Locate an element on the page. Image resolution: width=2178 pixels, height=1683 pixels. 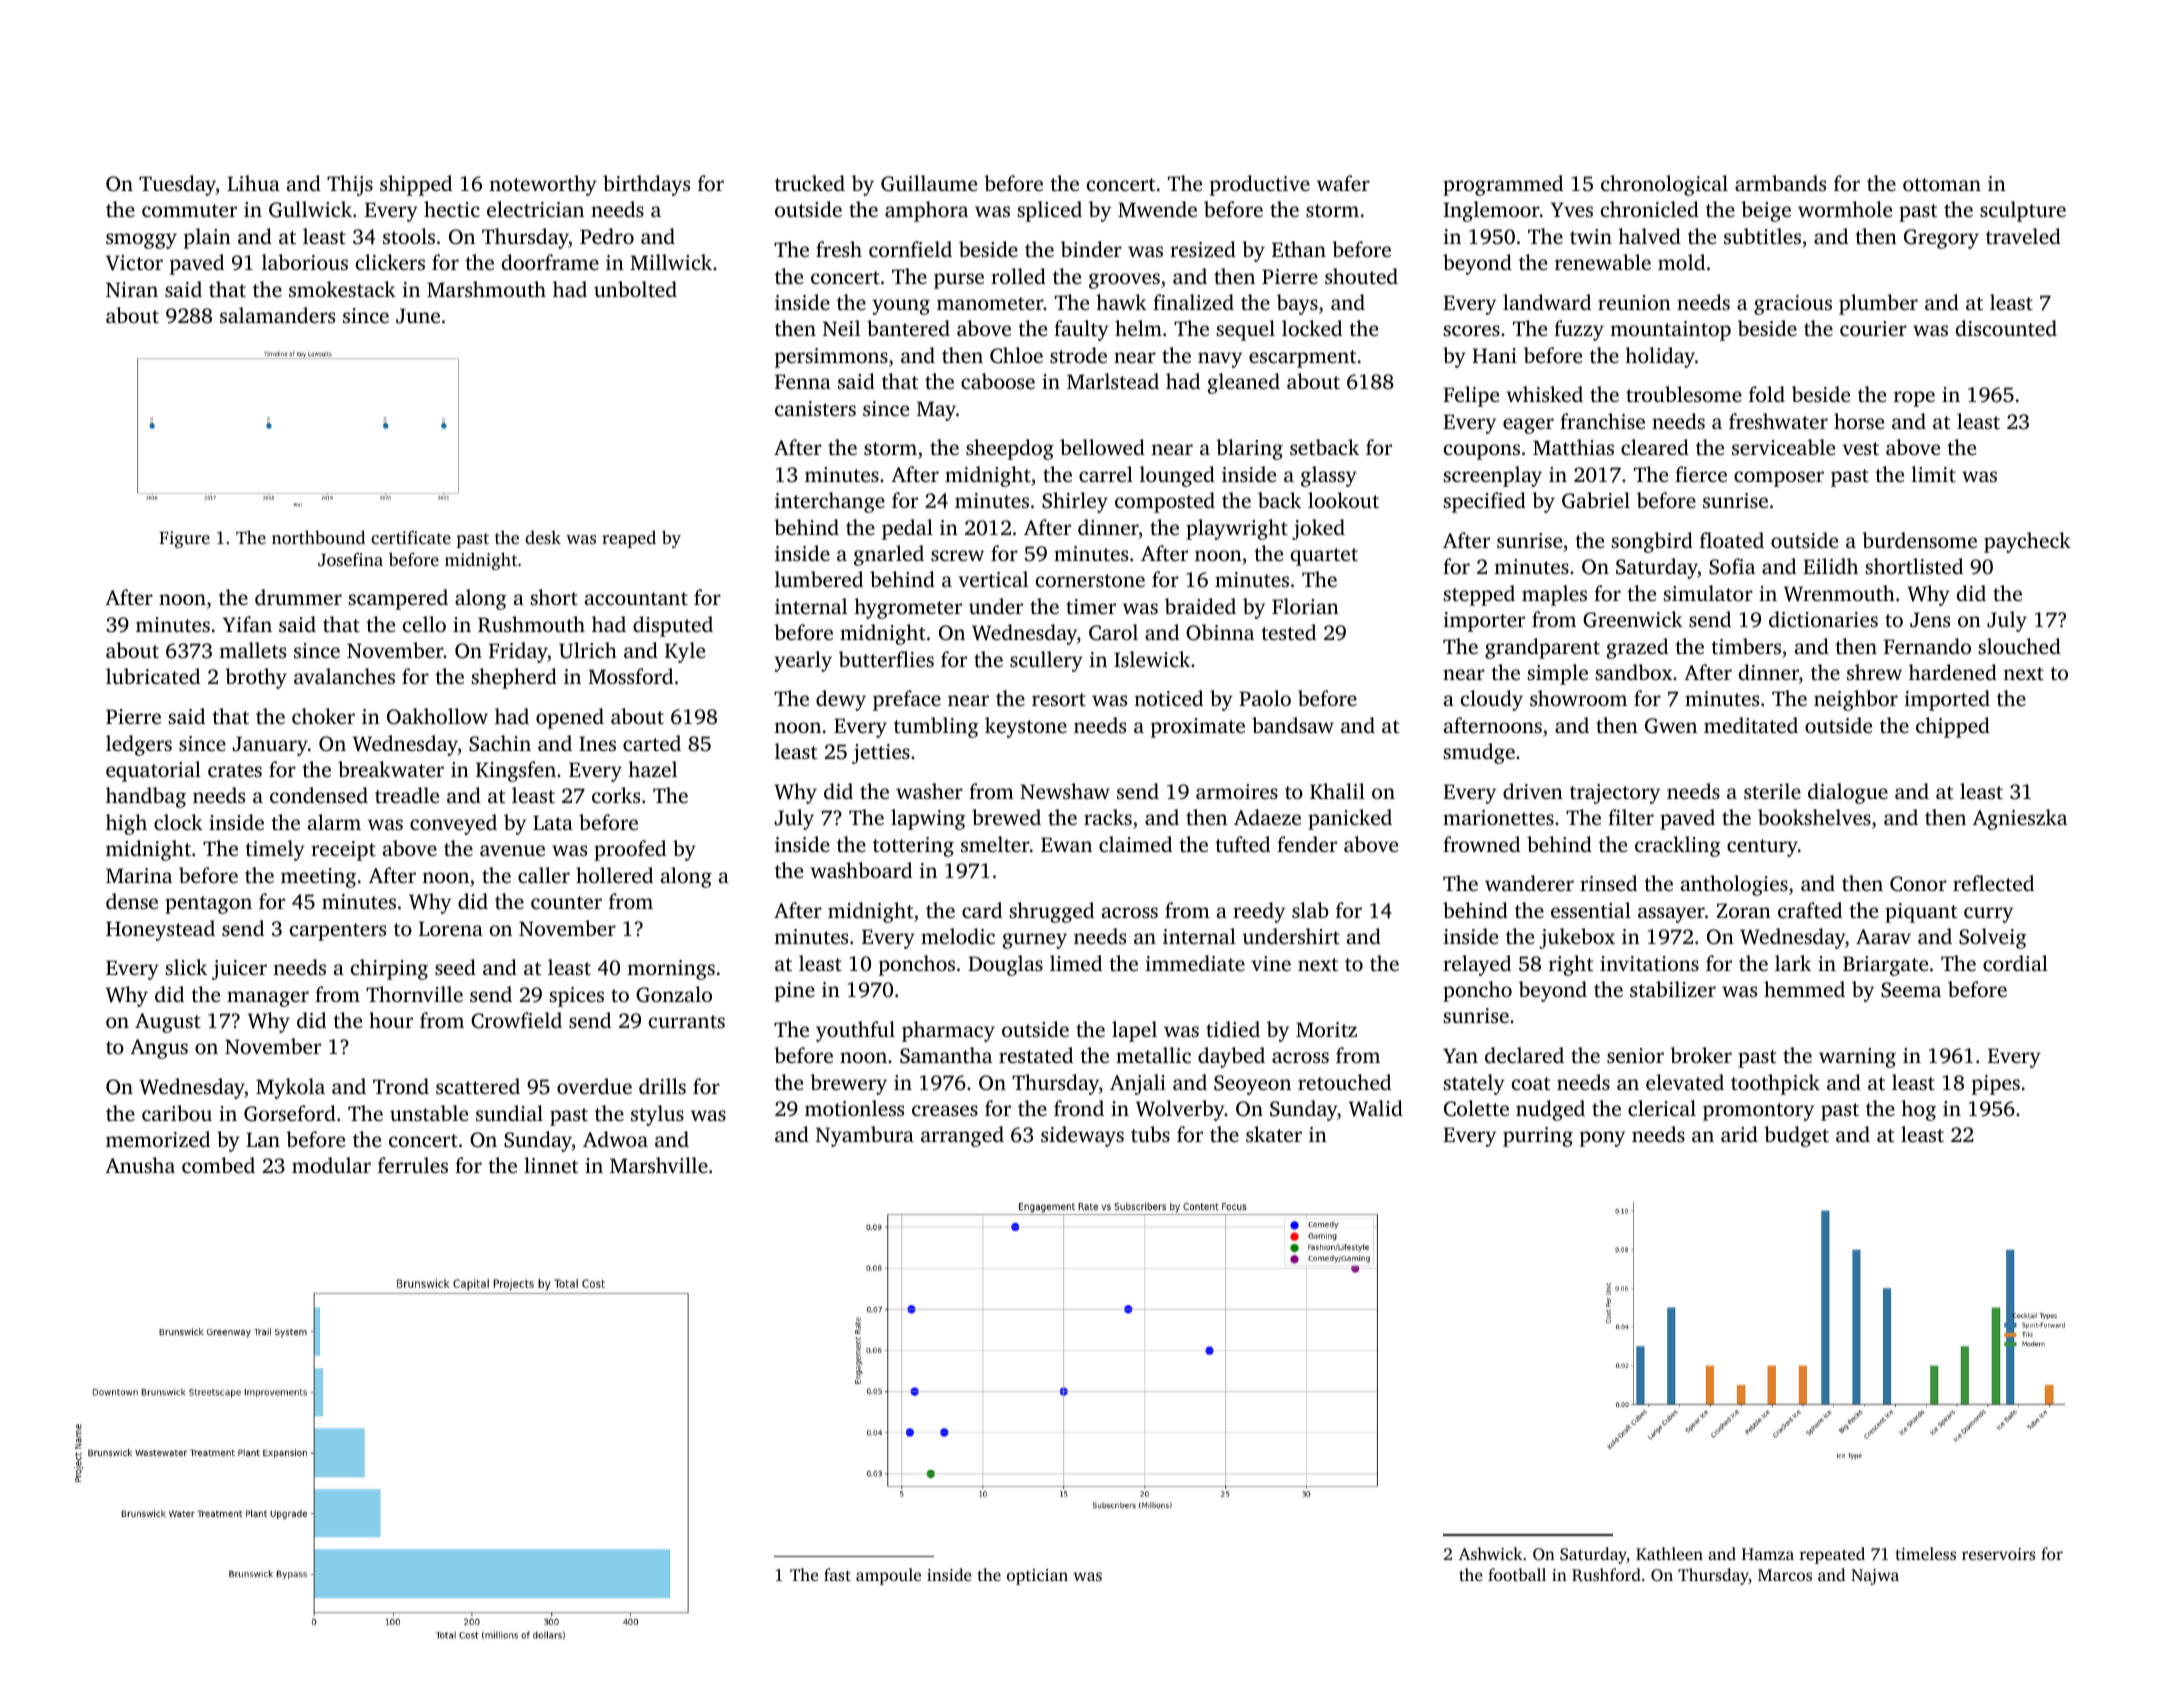
fast is located at coordinates (837, 1574).
